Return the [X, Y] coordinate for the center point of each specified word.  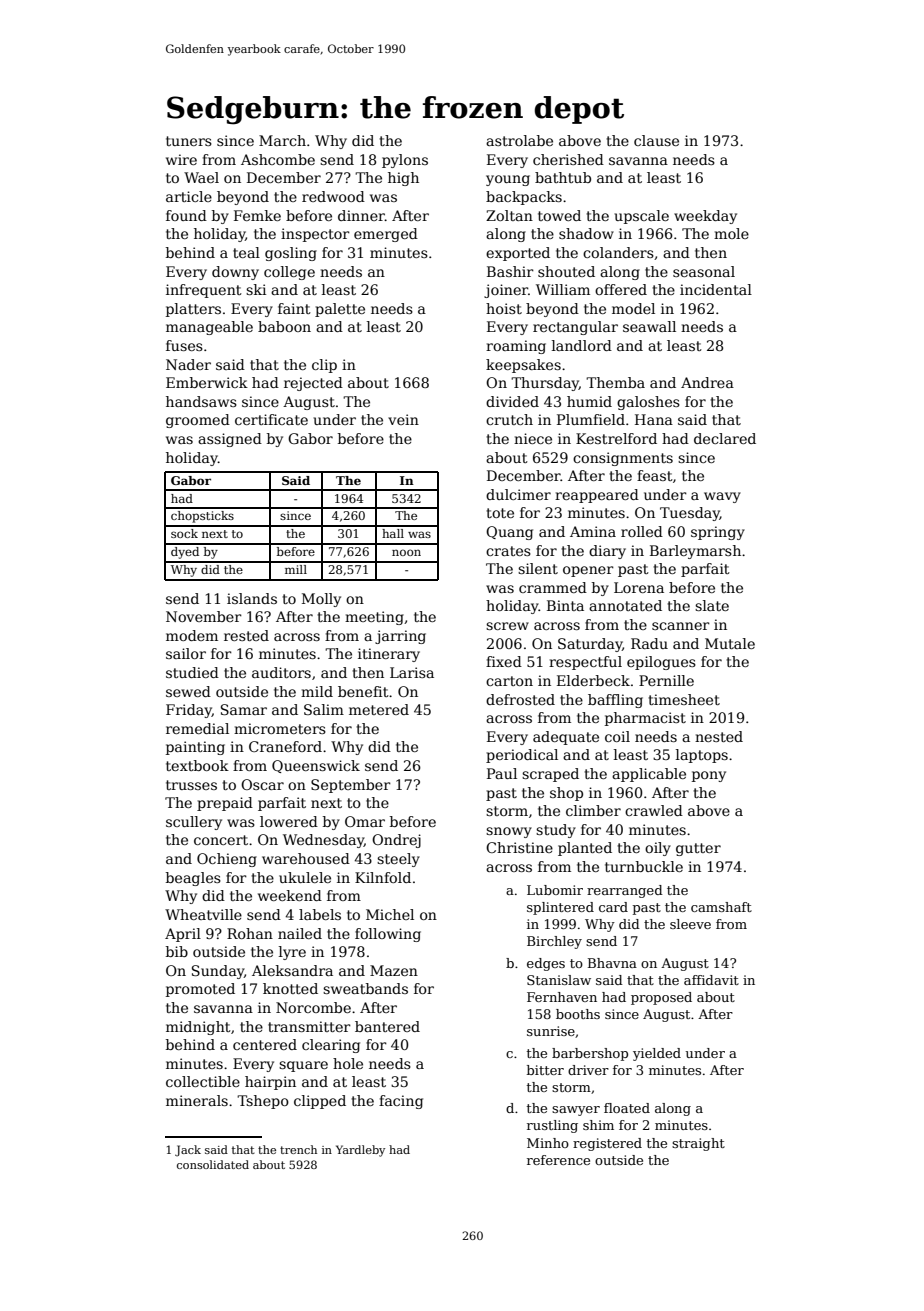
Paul [502, 773]
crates [508, 551]
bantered [387, 1026]
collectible [203, 1081]
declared [725, 438]
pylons [405, 161]
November [204, 616]
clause [656, 140]
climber [593, 810]
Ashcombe [278, 159]
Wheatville [203, 914]
